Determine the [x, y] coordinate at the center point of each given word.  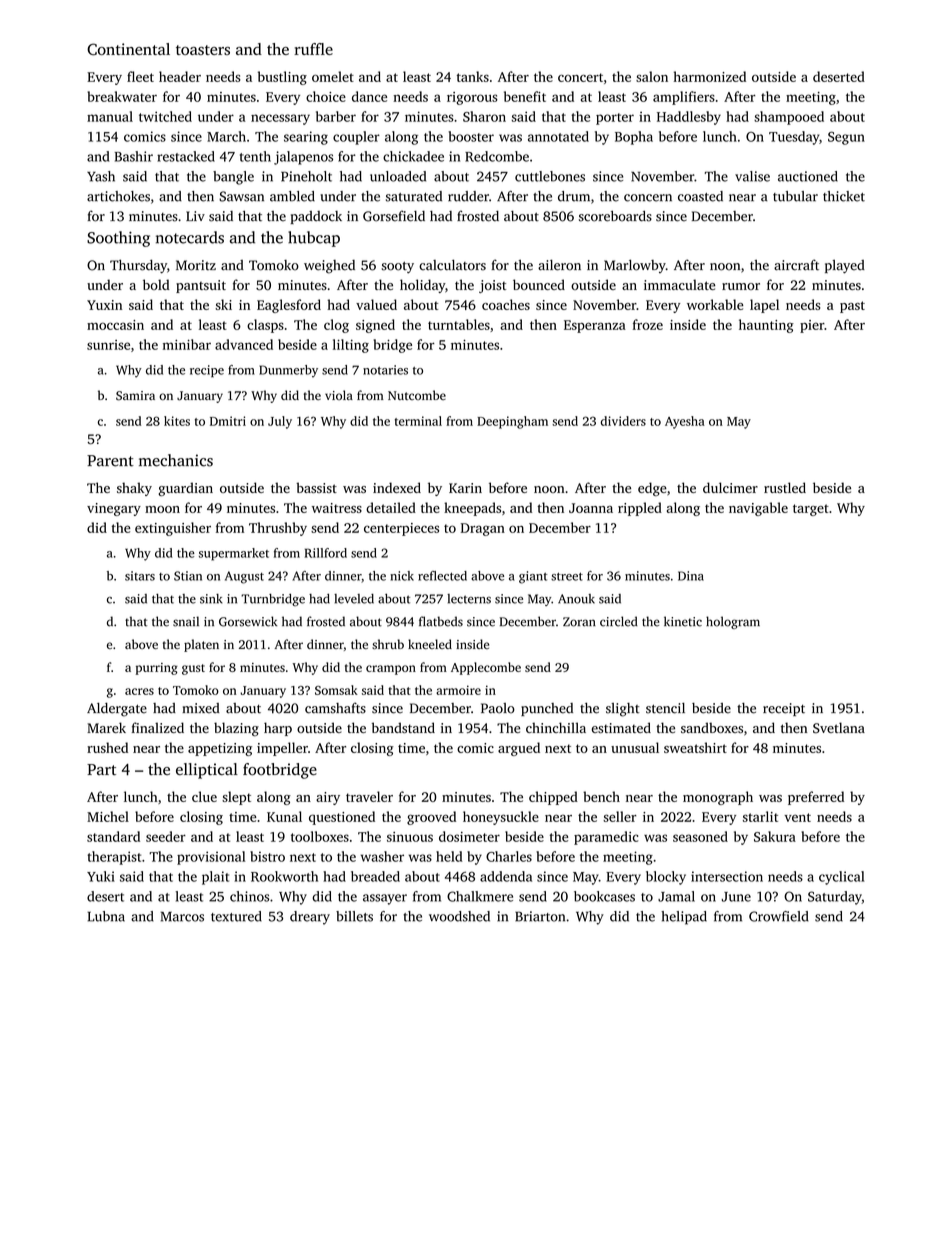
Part [101, 769]
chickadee [413, 156]
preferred [816, 798]
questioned [342, 818]
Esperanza [595, 326]
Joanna [591, 508]
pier [812, 326]
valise [752, 176]
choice [326, 96]
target [811, 510]
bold [156, 284]
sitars [140, 576]
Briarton [540, 916]
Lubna [106, 916]
